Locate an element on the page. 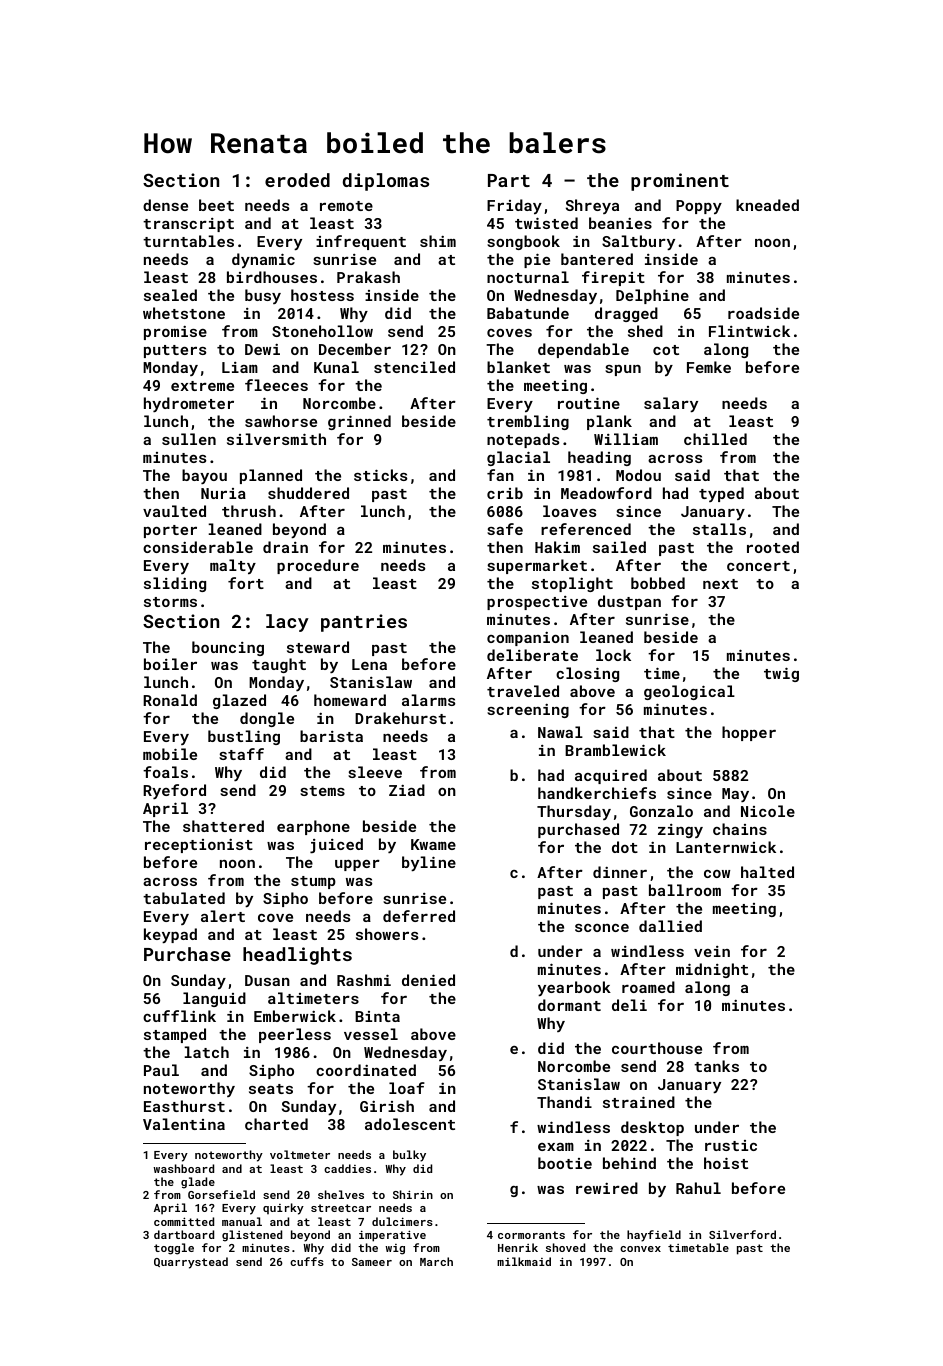 This page has height=1366, width=943. eroded is located at coordinates (297, 180).
